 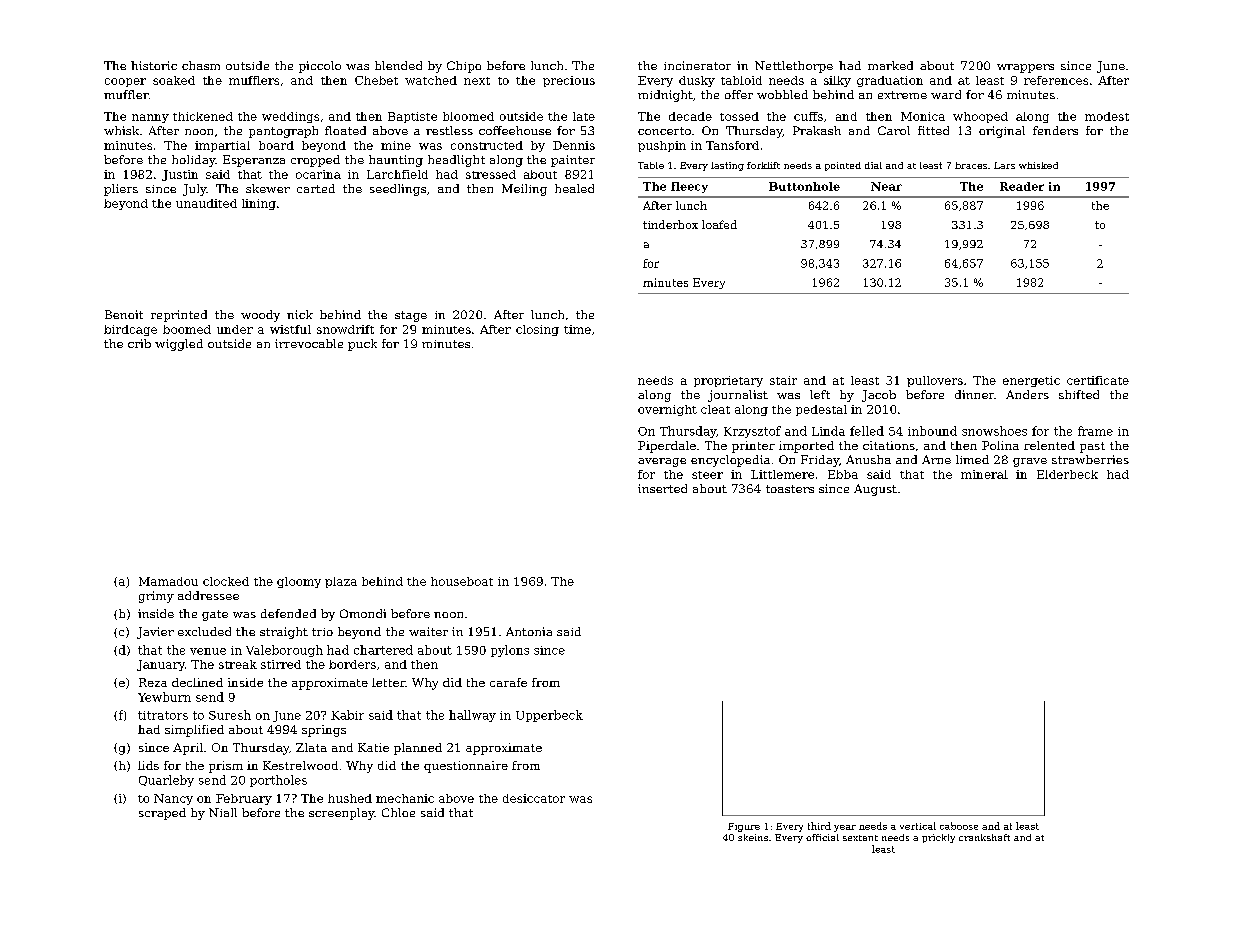 What do you see at coordinates (121, 190) in the screenshot?
I see `pliers` at bounding box center [121, 190].
